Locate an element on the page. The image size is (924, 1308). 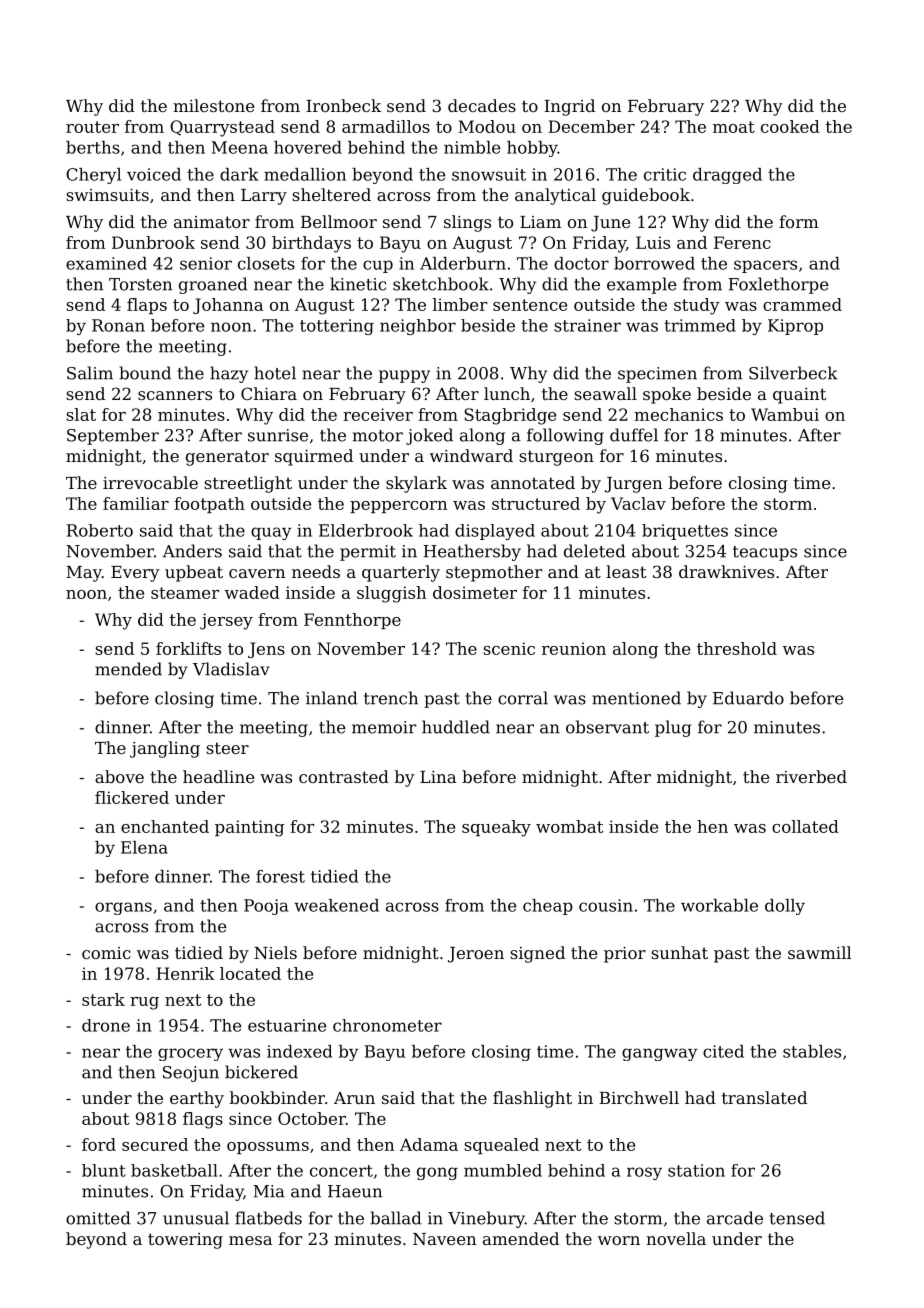
teacups is located at coordinates (765, 553).
